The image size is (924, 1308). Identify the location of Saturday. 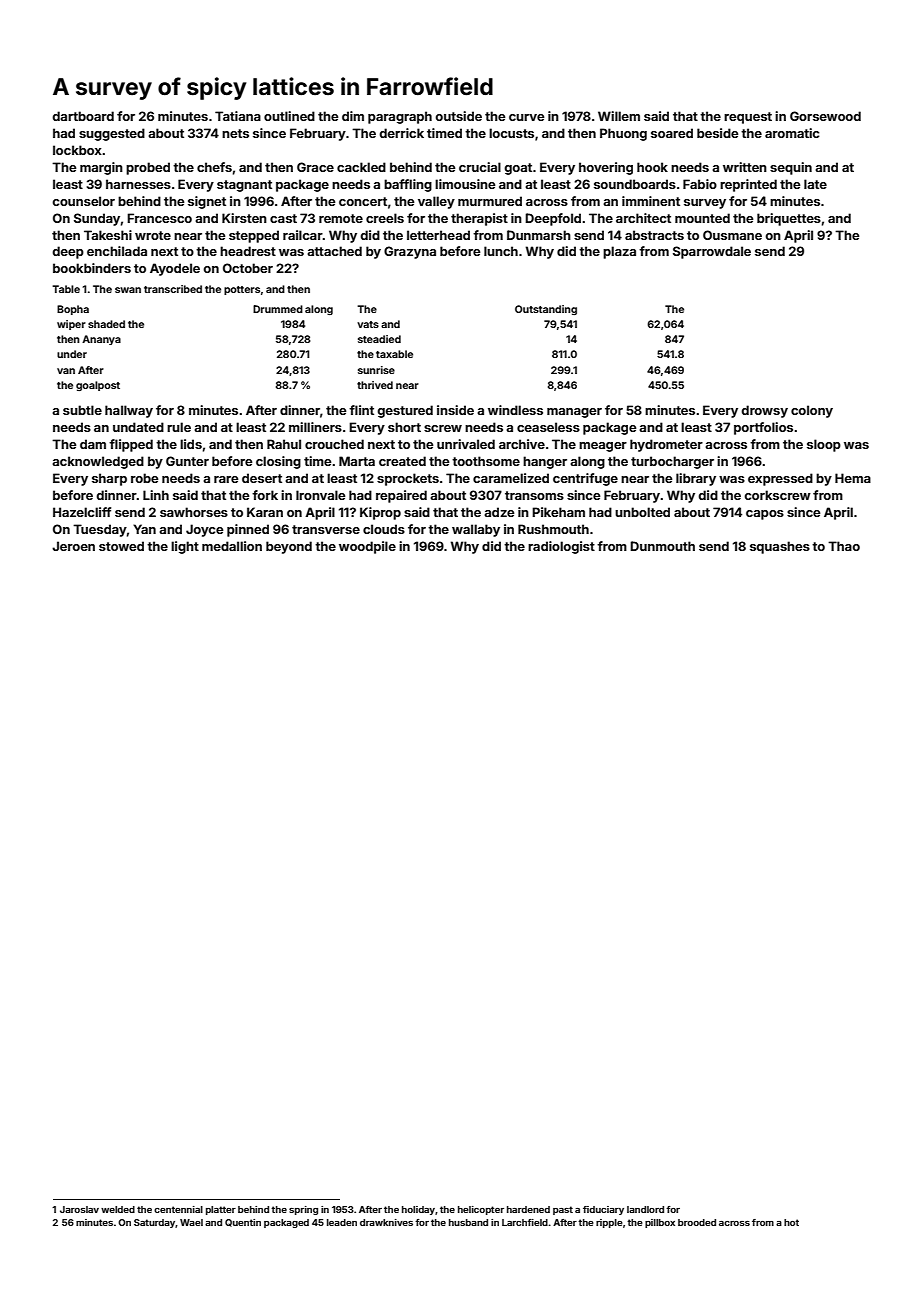
(155, 1223).
